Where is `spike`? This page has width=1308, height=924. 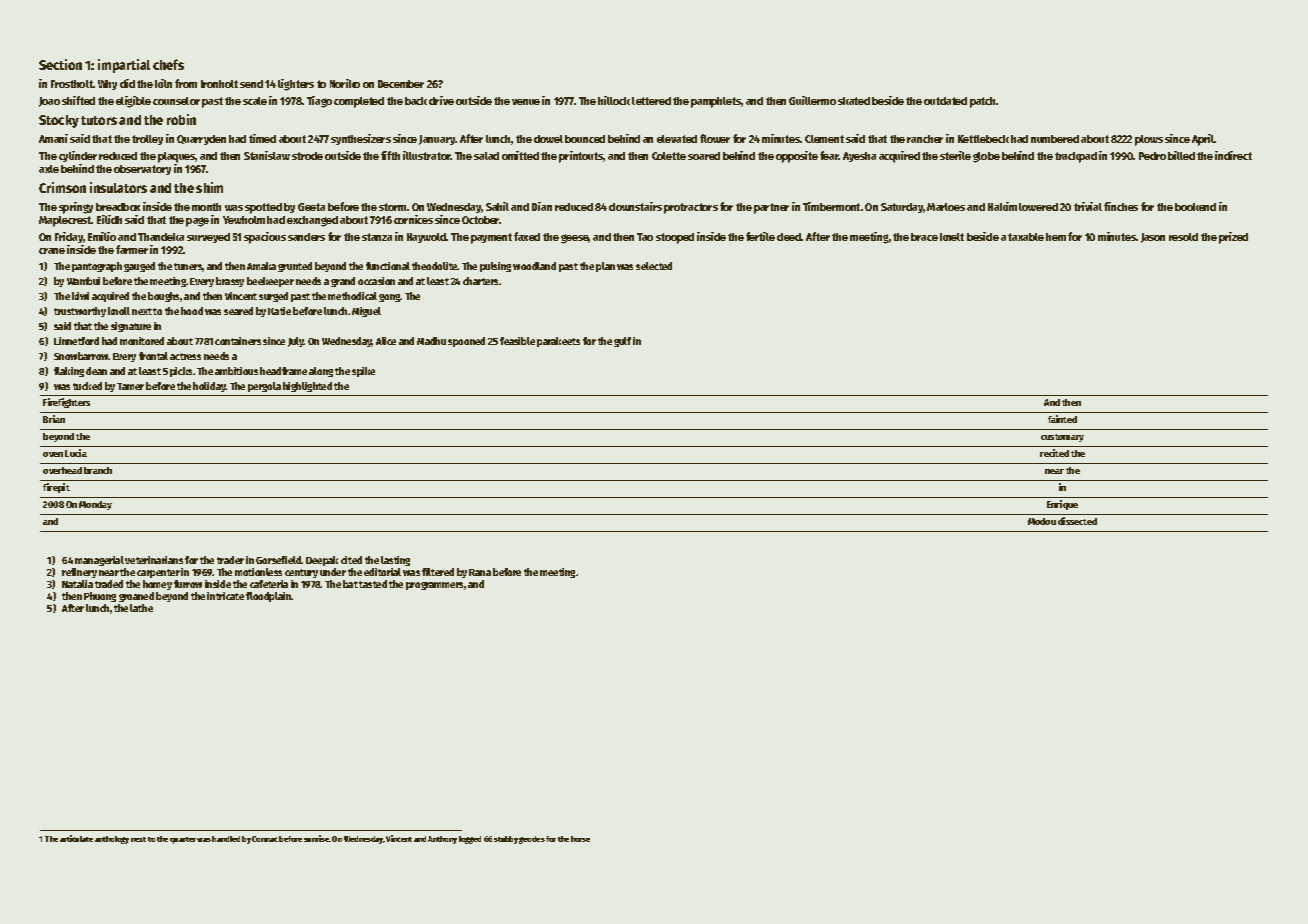
spike is located at coordinates (363, 372).
